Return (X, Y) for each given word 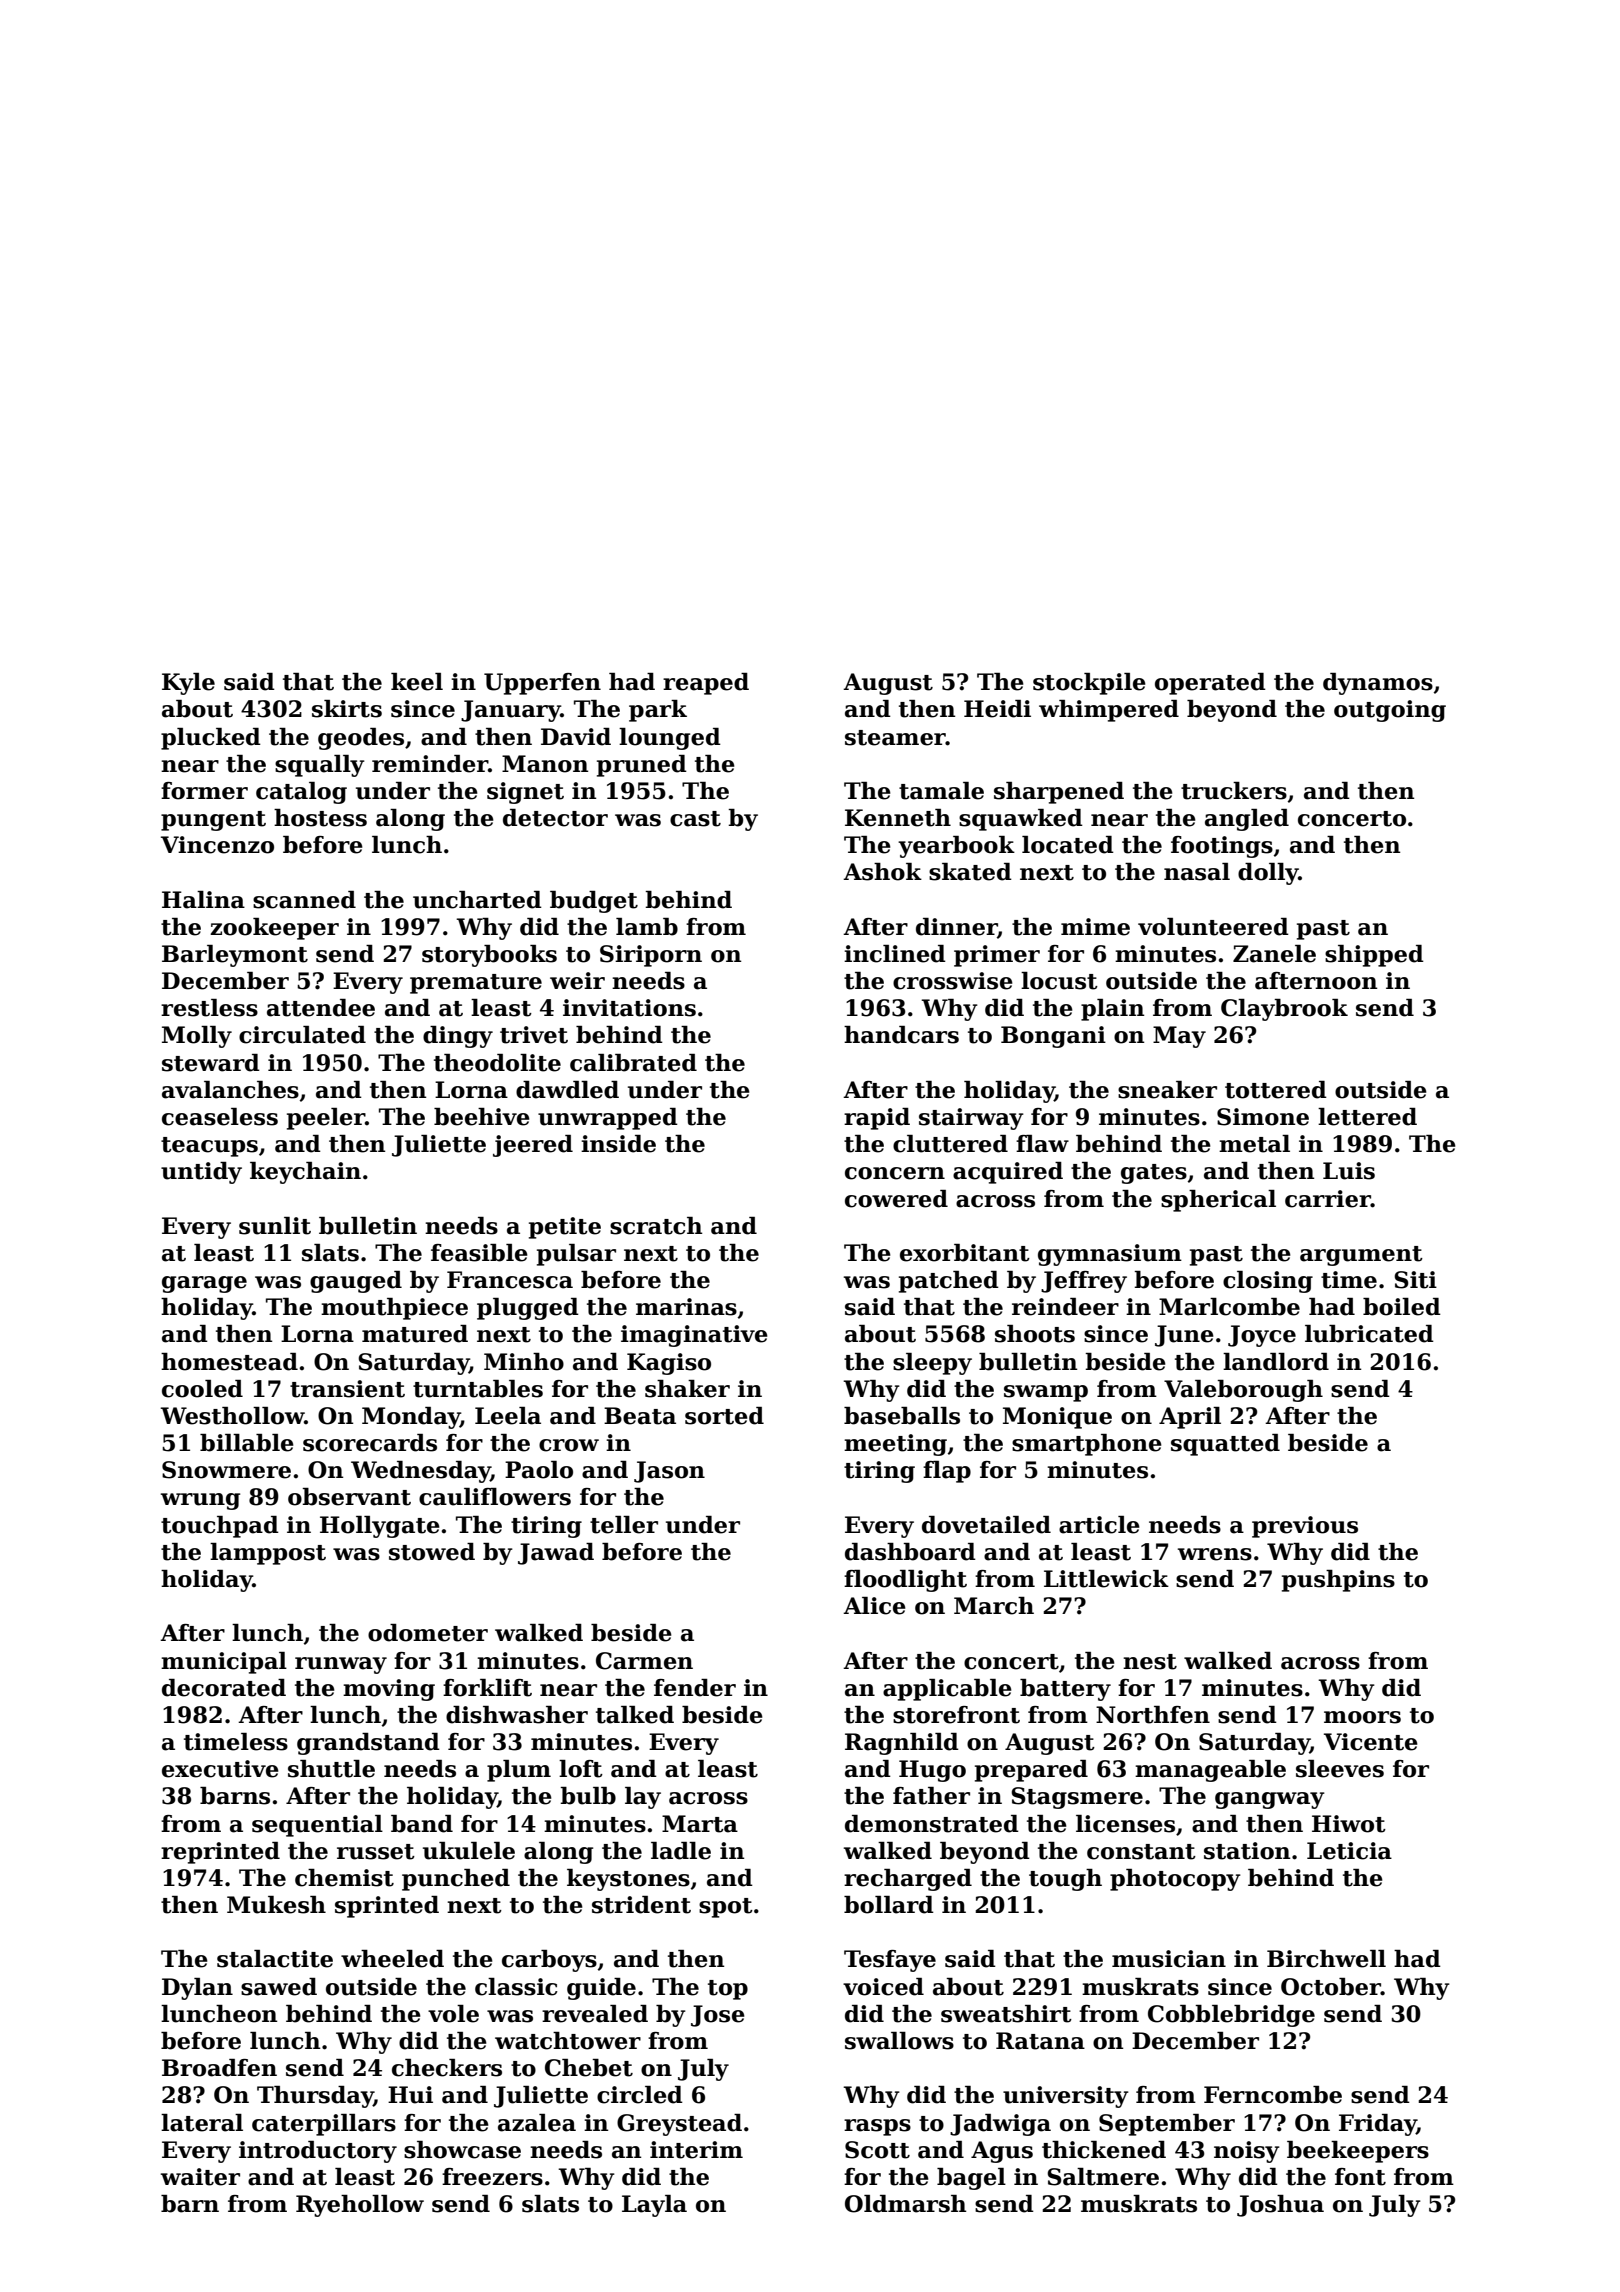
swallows (899, 2041)
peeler (326, 1119)
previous (1305, 1527)
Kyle (188, 684)
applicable (947, 1690)
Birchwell (1326, 1959)
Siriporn (651, 956)
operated (1210, 684)
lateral (202, 2123)
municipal (224, 1663)
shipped (1374, 956)
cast (695, 819)
